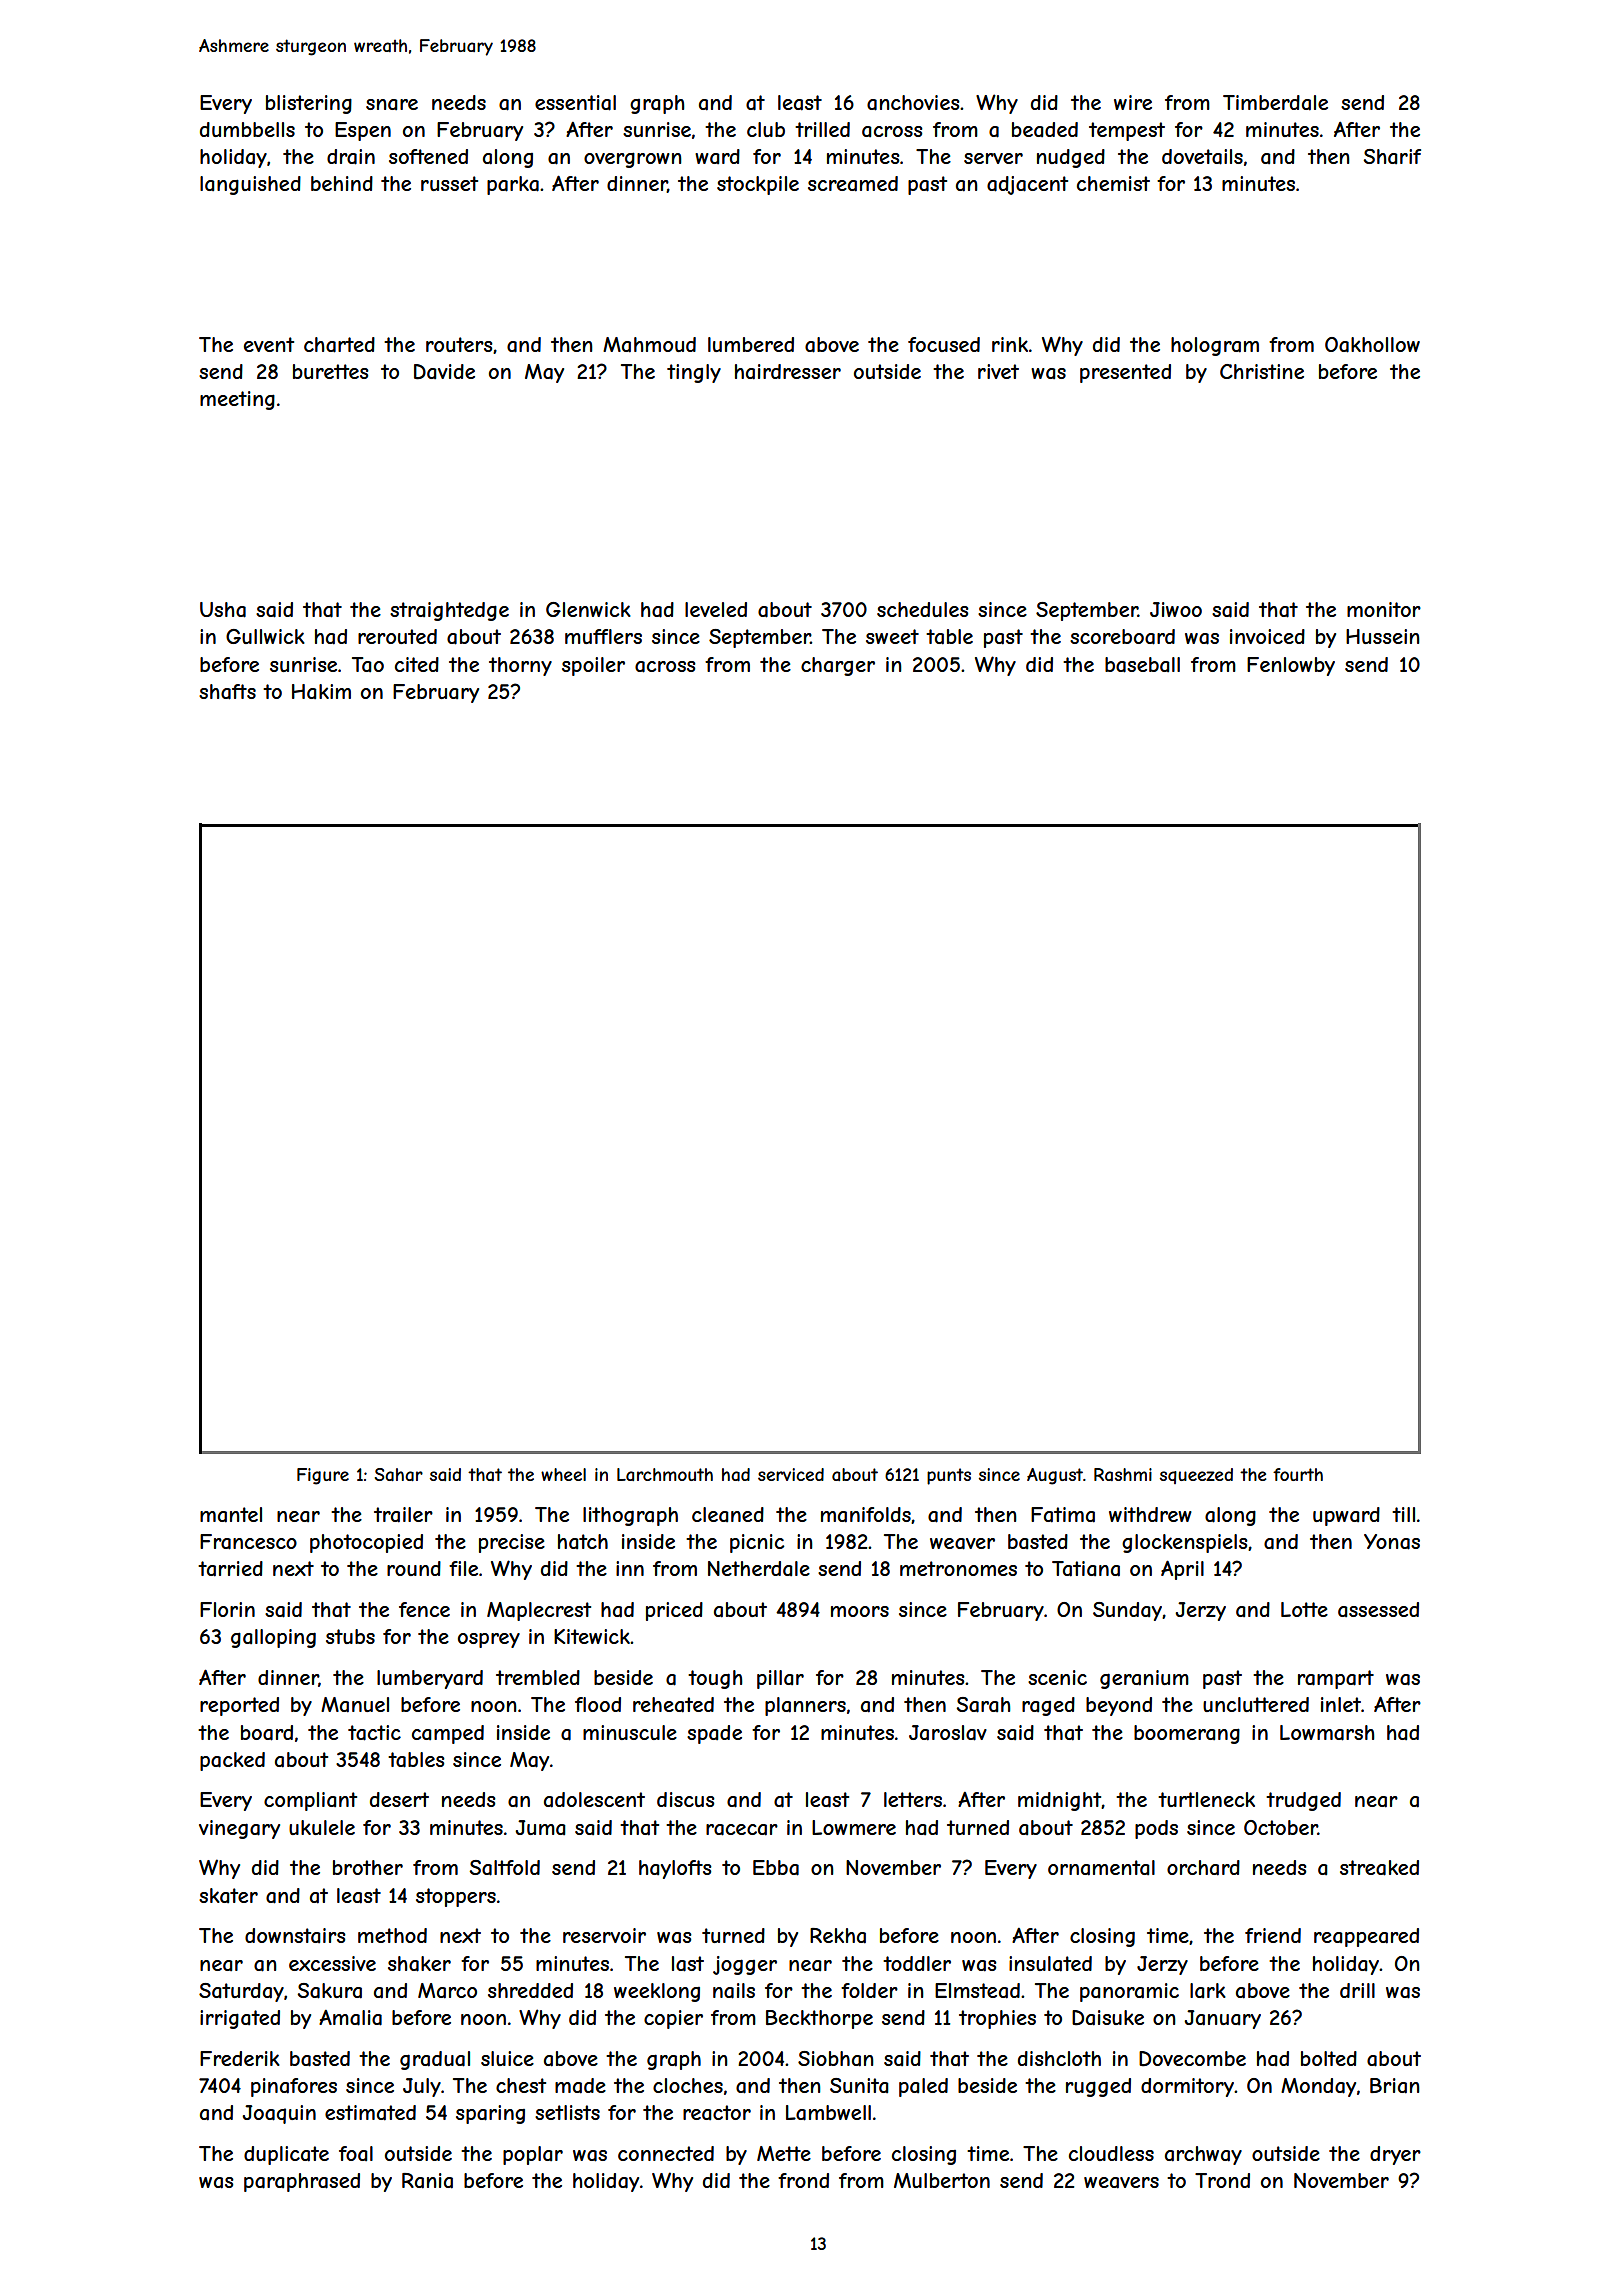 This screenshot has height=2292, width=1620. What do you see at coordinates (1392, 156) in the screenshot?
I see `Sharif` at bounding box center [1392, 156].
